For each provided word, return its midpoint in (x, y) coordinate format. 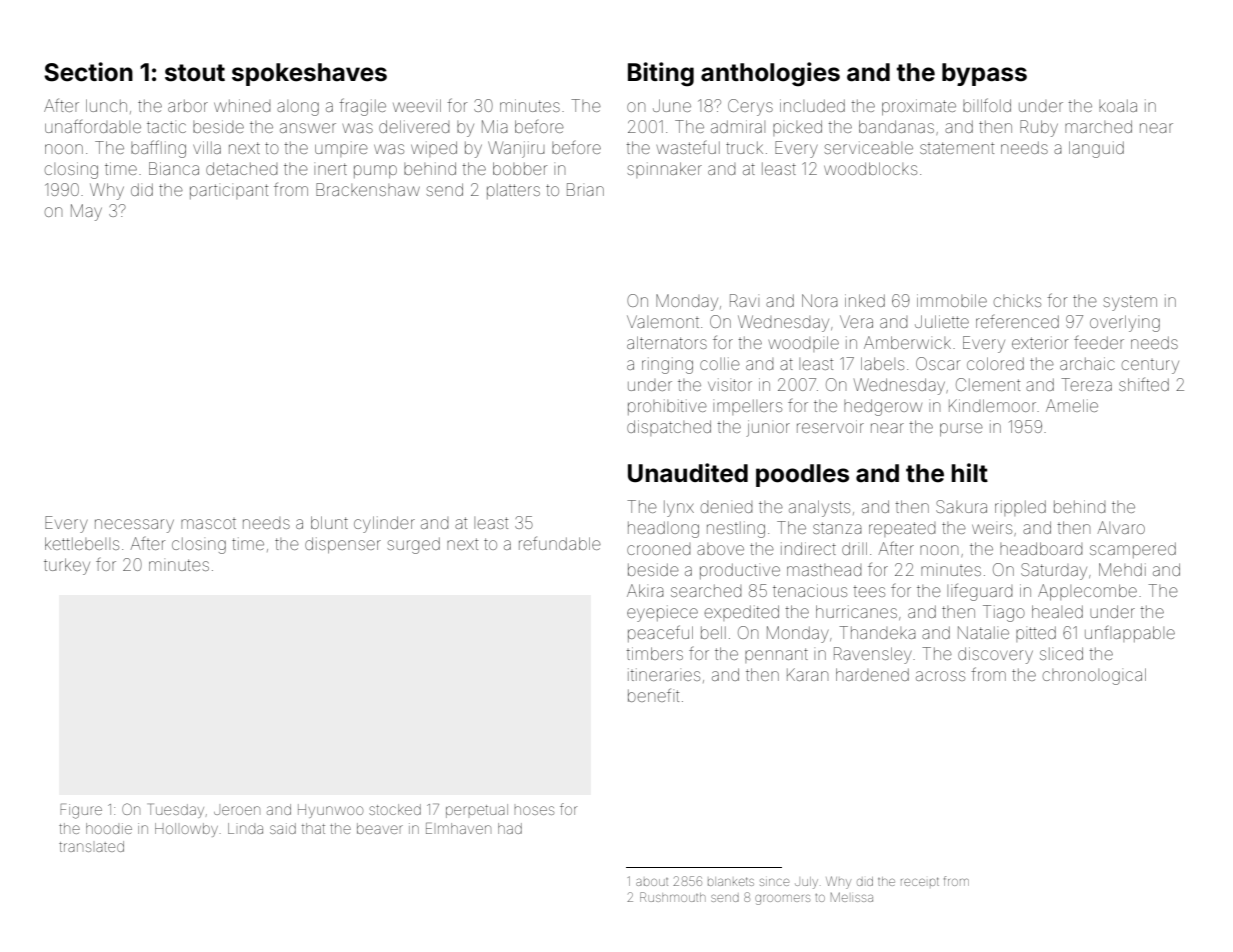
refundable (560, 543)
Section (88, 72)
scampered (1133, 550)
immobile (952, 300)
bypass (984, 74)
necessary (134, 526)
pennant (776, 655)
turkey (67, 566)
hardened (872, 674)
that (313, 828)
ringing (667, 365)
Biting (661, 74)
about (652, 882)
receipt (920, 881)
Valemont (663, 321)
